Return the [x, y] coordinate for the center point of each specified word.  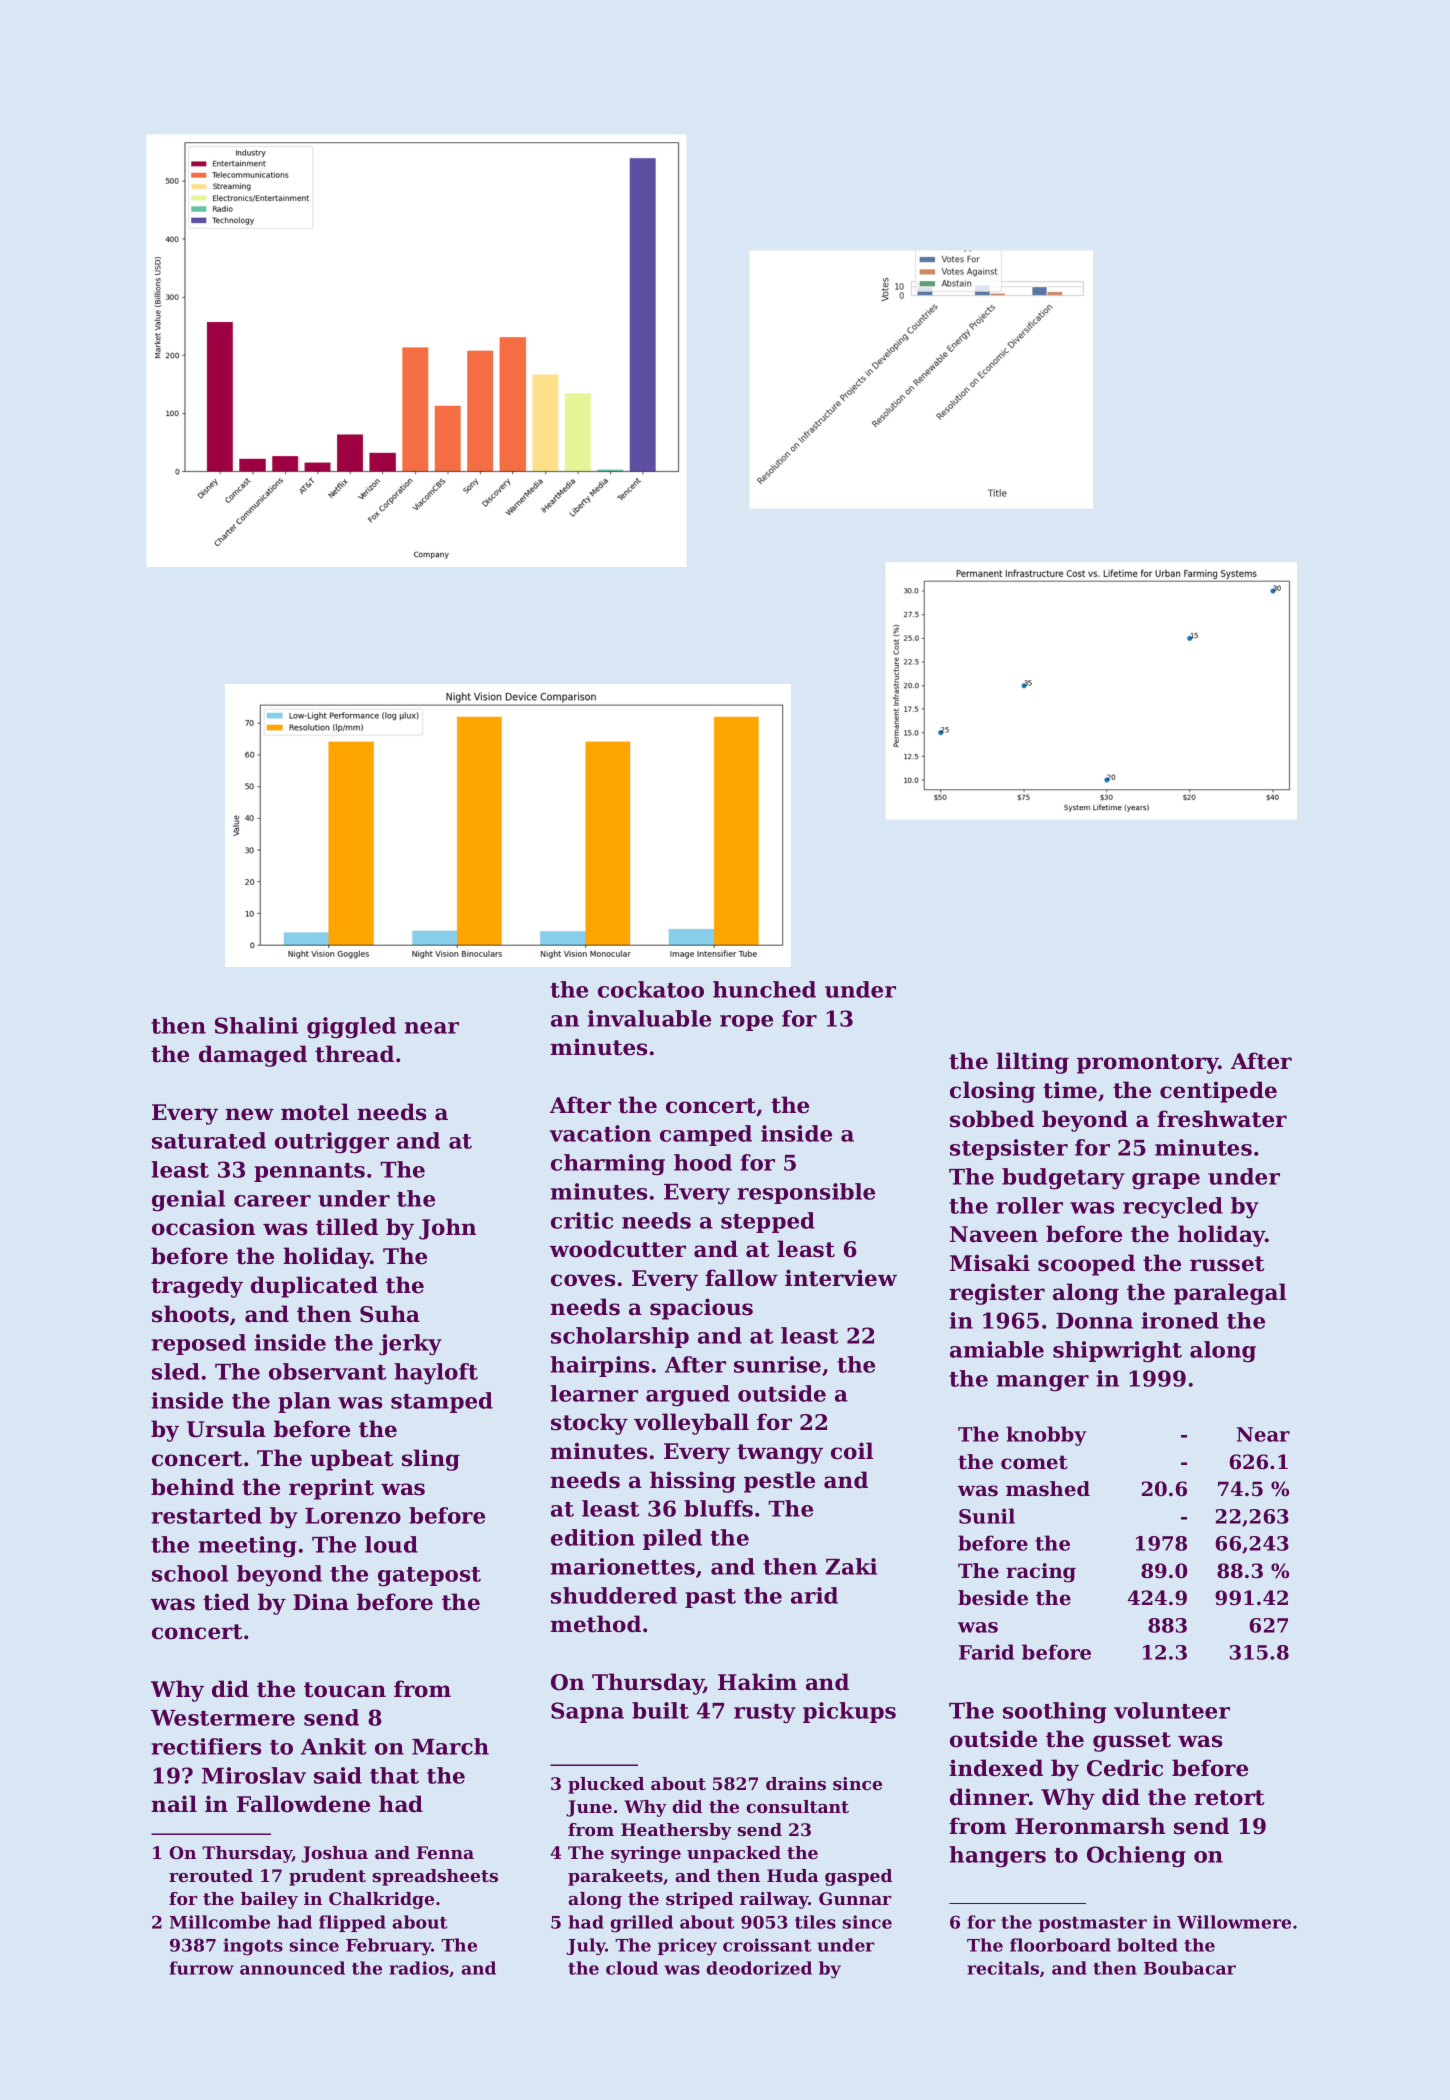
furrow [201, 1968]
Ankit [333, 1746]
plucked [606, 1785]
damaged [253, 1056]
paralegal [1230, 1294]
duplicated [314, 1287]
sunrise [777, 1364]
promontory [1147, 1064]
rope [746, 1023]
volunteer [1172, 1710]
